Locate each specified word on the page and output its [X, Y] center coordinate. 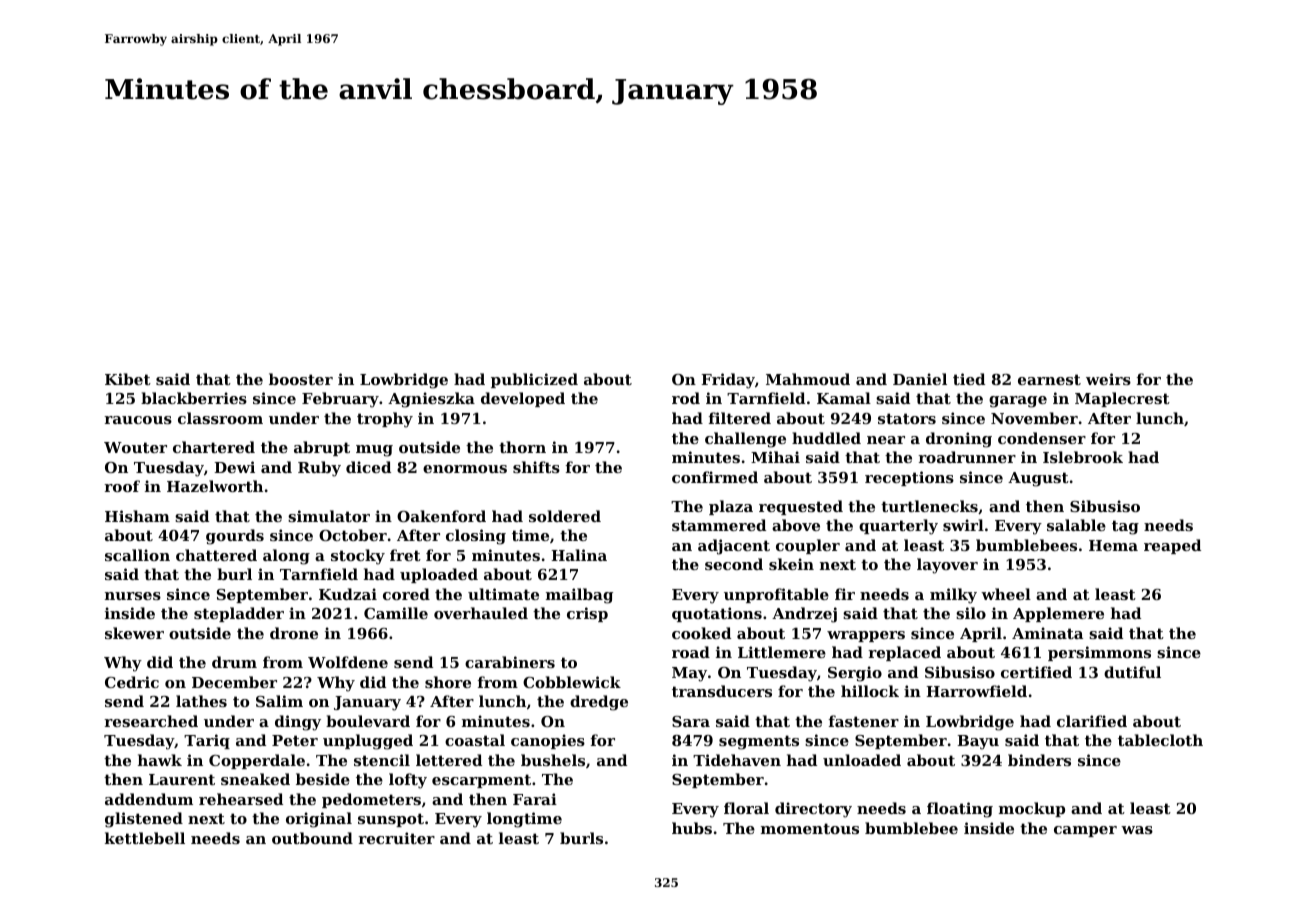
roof [122, 486]
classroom [220, 418]
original [319, 820]
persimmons [1099, 653]
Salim [279, 701]
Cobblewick [572, 682]
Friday [728, 381]
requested [801, 507]
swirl [963, 525]
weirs [1108, 379]
